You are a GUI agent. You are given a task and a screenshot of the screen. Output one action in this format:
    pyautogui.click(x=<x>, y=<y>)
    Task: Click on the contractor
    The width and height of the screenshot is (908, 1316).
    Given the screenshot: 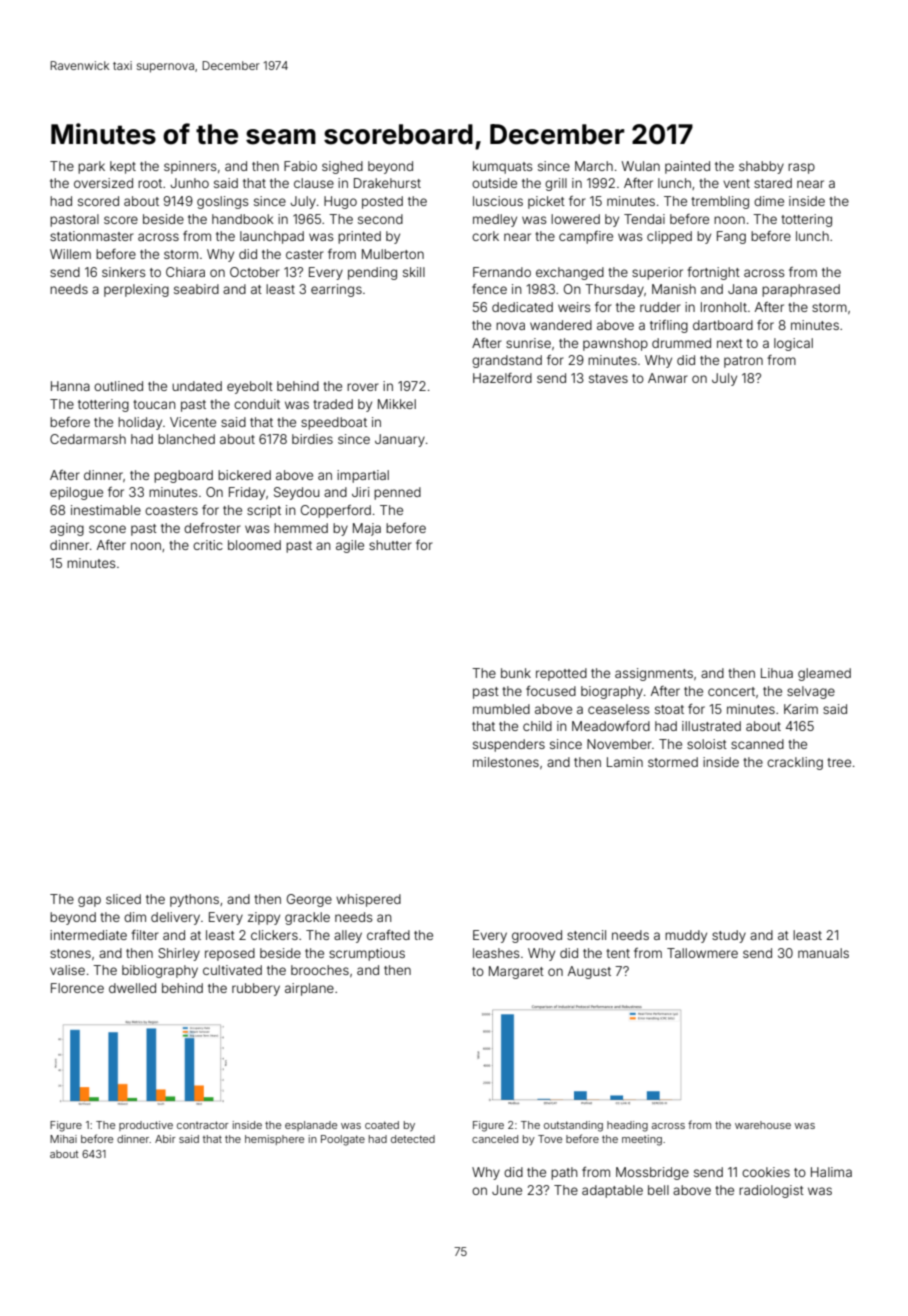 What is the action you would take?
    pyautogui.click(x=203, y=1125)
